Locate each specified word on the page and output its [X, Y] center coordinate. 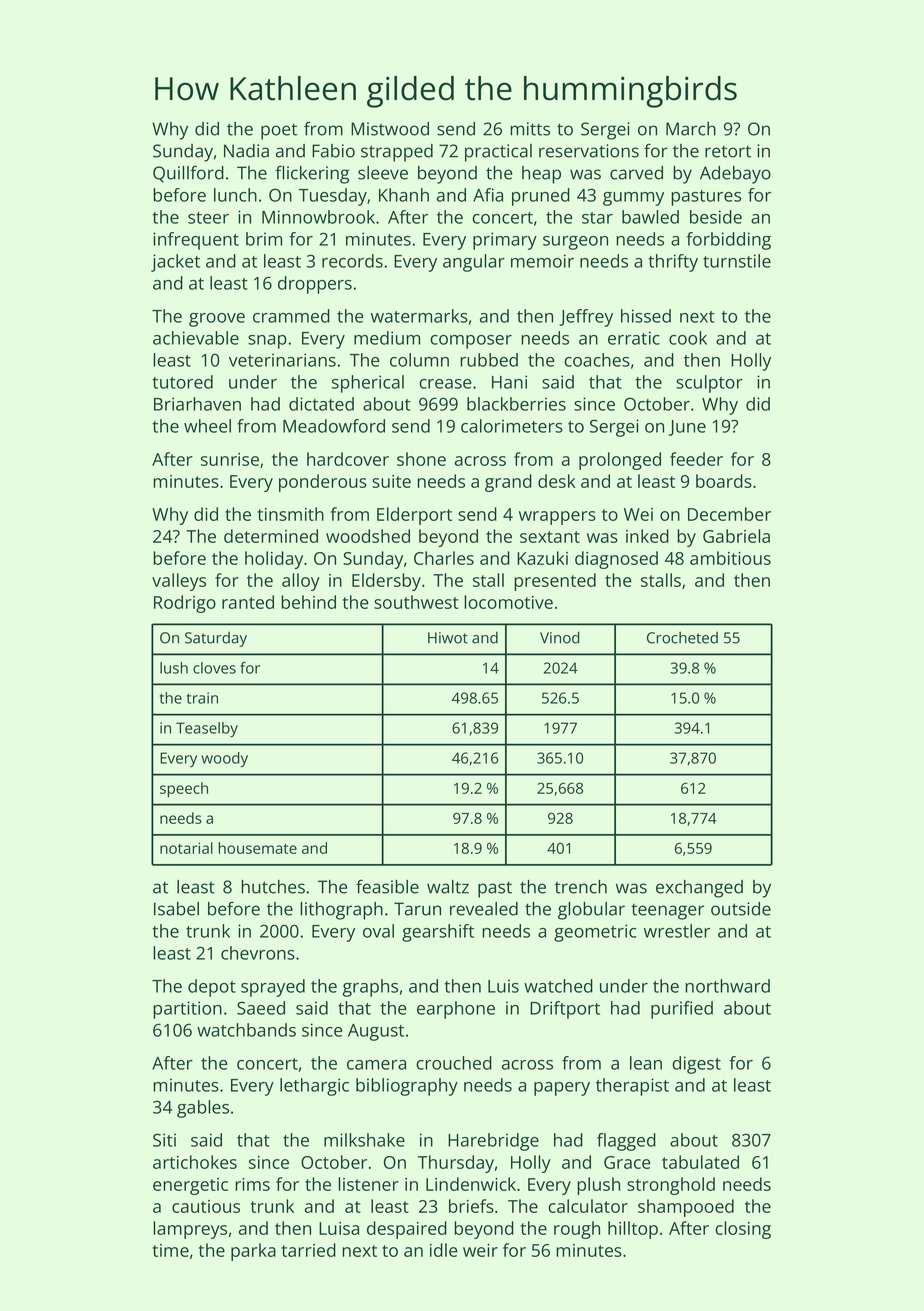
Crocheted [682, 638]
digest [696, 1065]
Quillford [188, 174]
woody [224, 759]
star [597, 218]
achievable [196, 338]
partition [187, 1010]
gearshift [438, 933]
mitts [530, 129]
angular [474, 263]
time [171, 1250]
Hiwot [448, 638]
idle [444, 1250]
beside [716, 217]
